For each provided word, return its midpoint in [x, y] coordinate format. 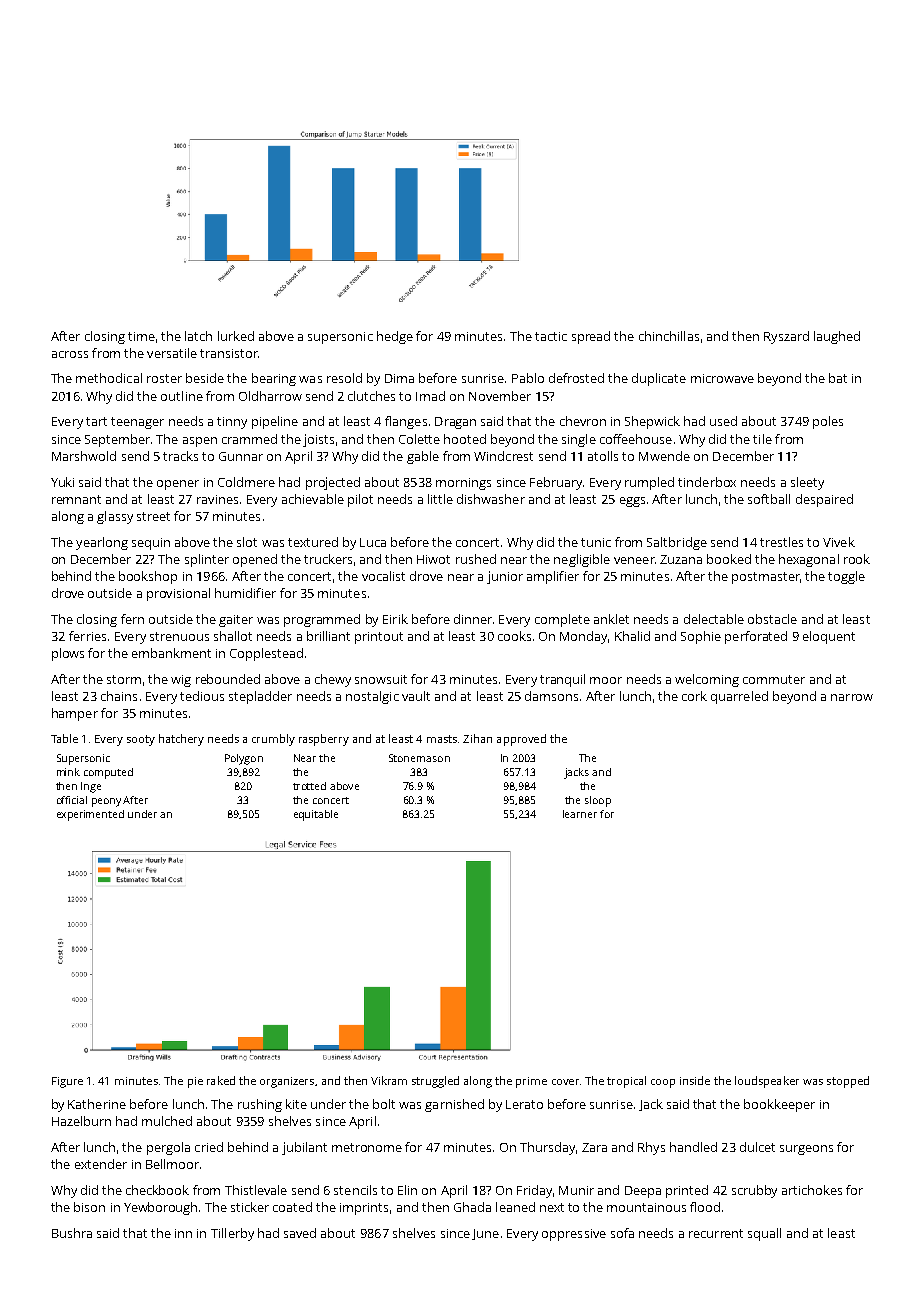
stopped [848, 1082]
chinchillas [669, 336]
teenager [137, 423]
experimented [90, 815]
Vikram [389, 1080]
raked [221, 1080]
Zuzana [681, 559]
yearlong [102, 543]
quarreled [739, 697]
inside [695, 1080]
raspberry [324, 740]
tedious [202, 696]
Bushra [72, 1233]
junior [505, 577]
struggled [435, 1082]
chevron [583, 421]
